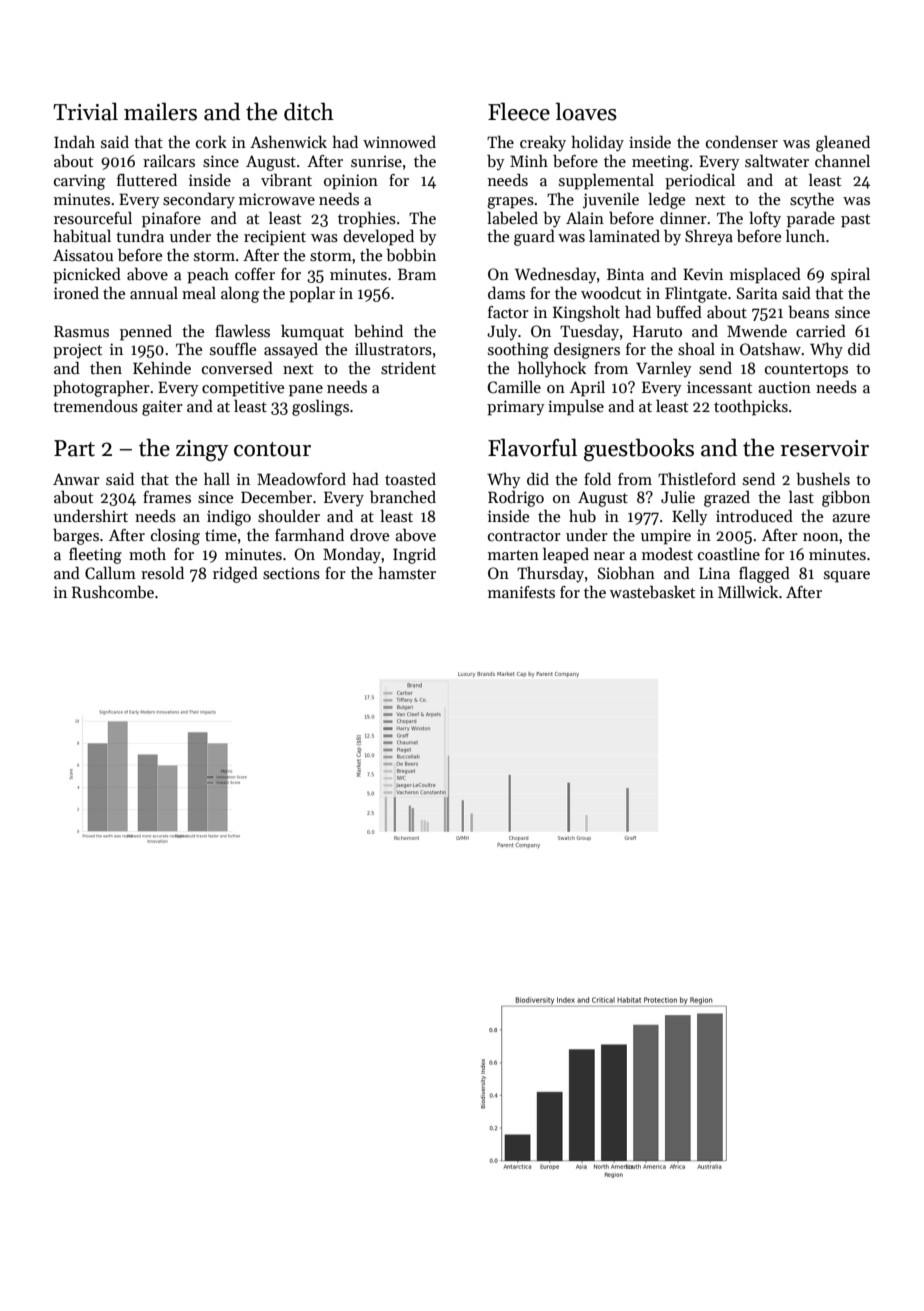 This screenshot has width=924, height=1311. Describe the element at coordinates (703, 274) in the screenshot. I see `Kevin` at that location.
